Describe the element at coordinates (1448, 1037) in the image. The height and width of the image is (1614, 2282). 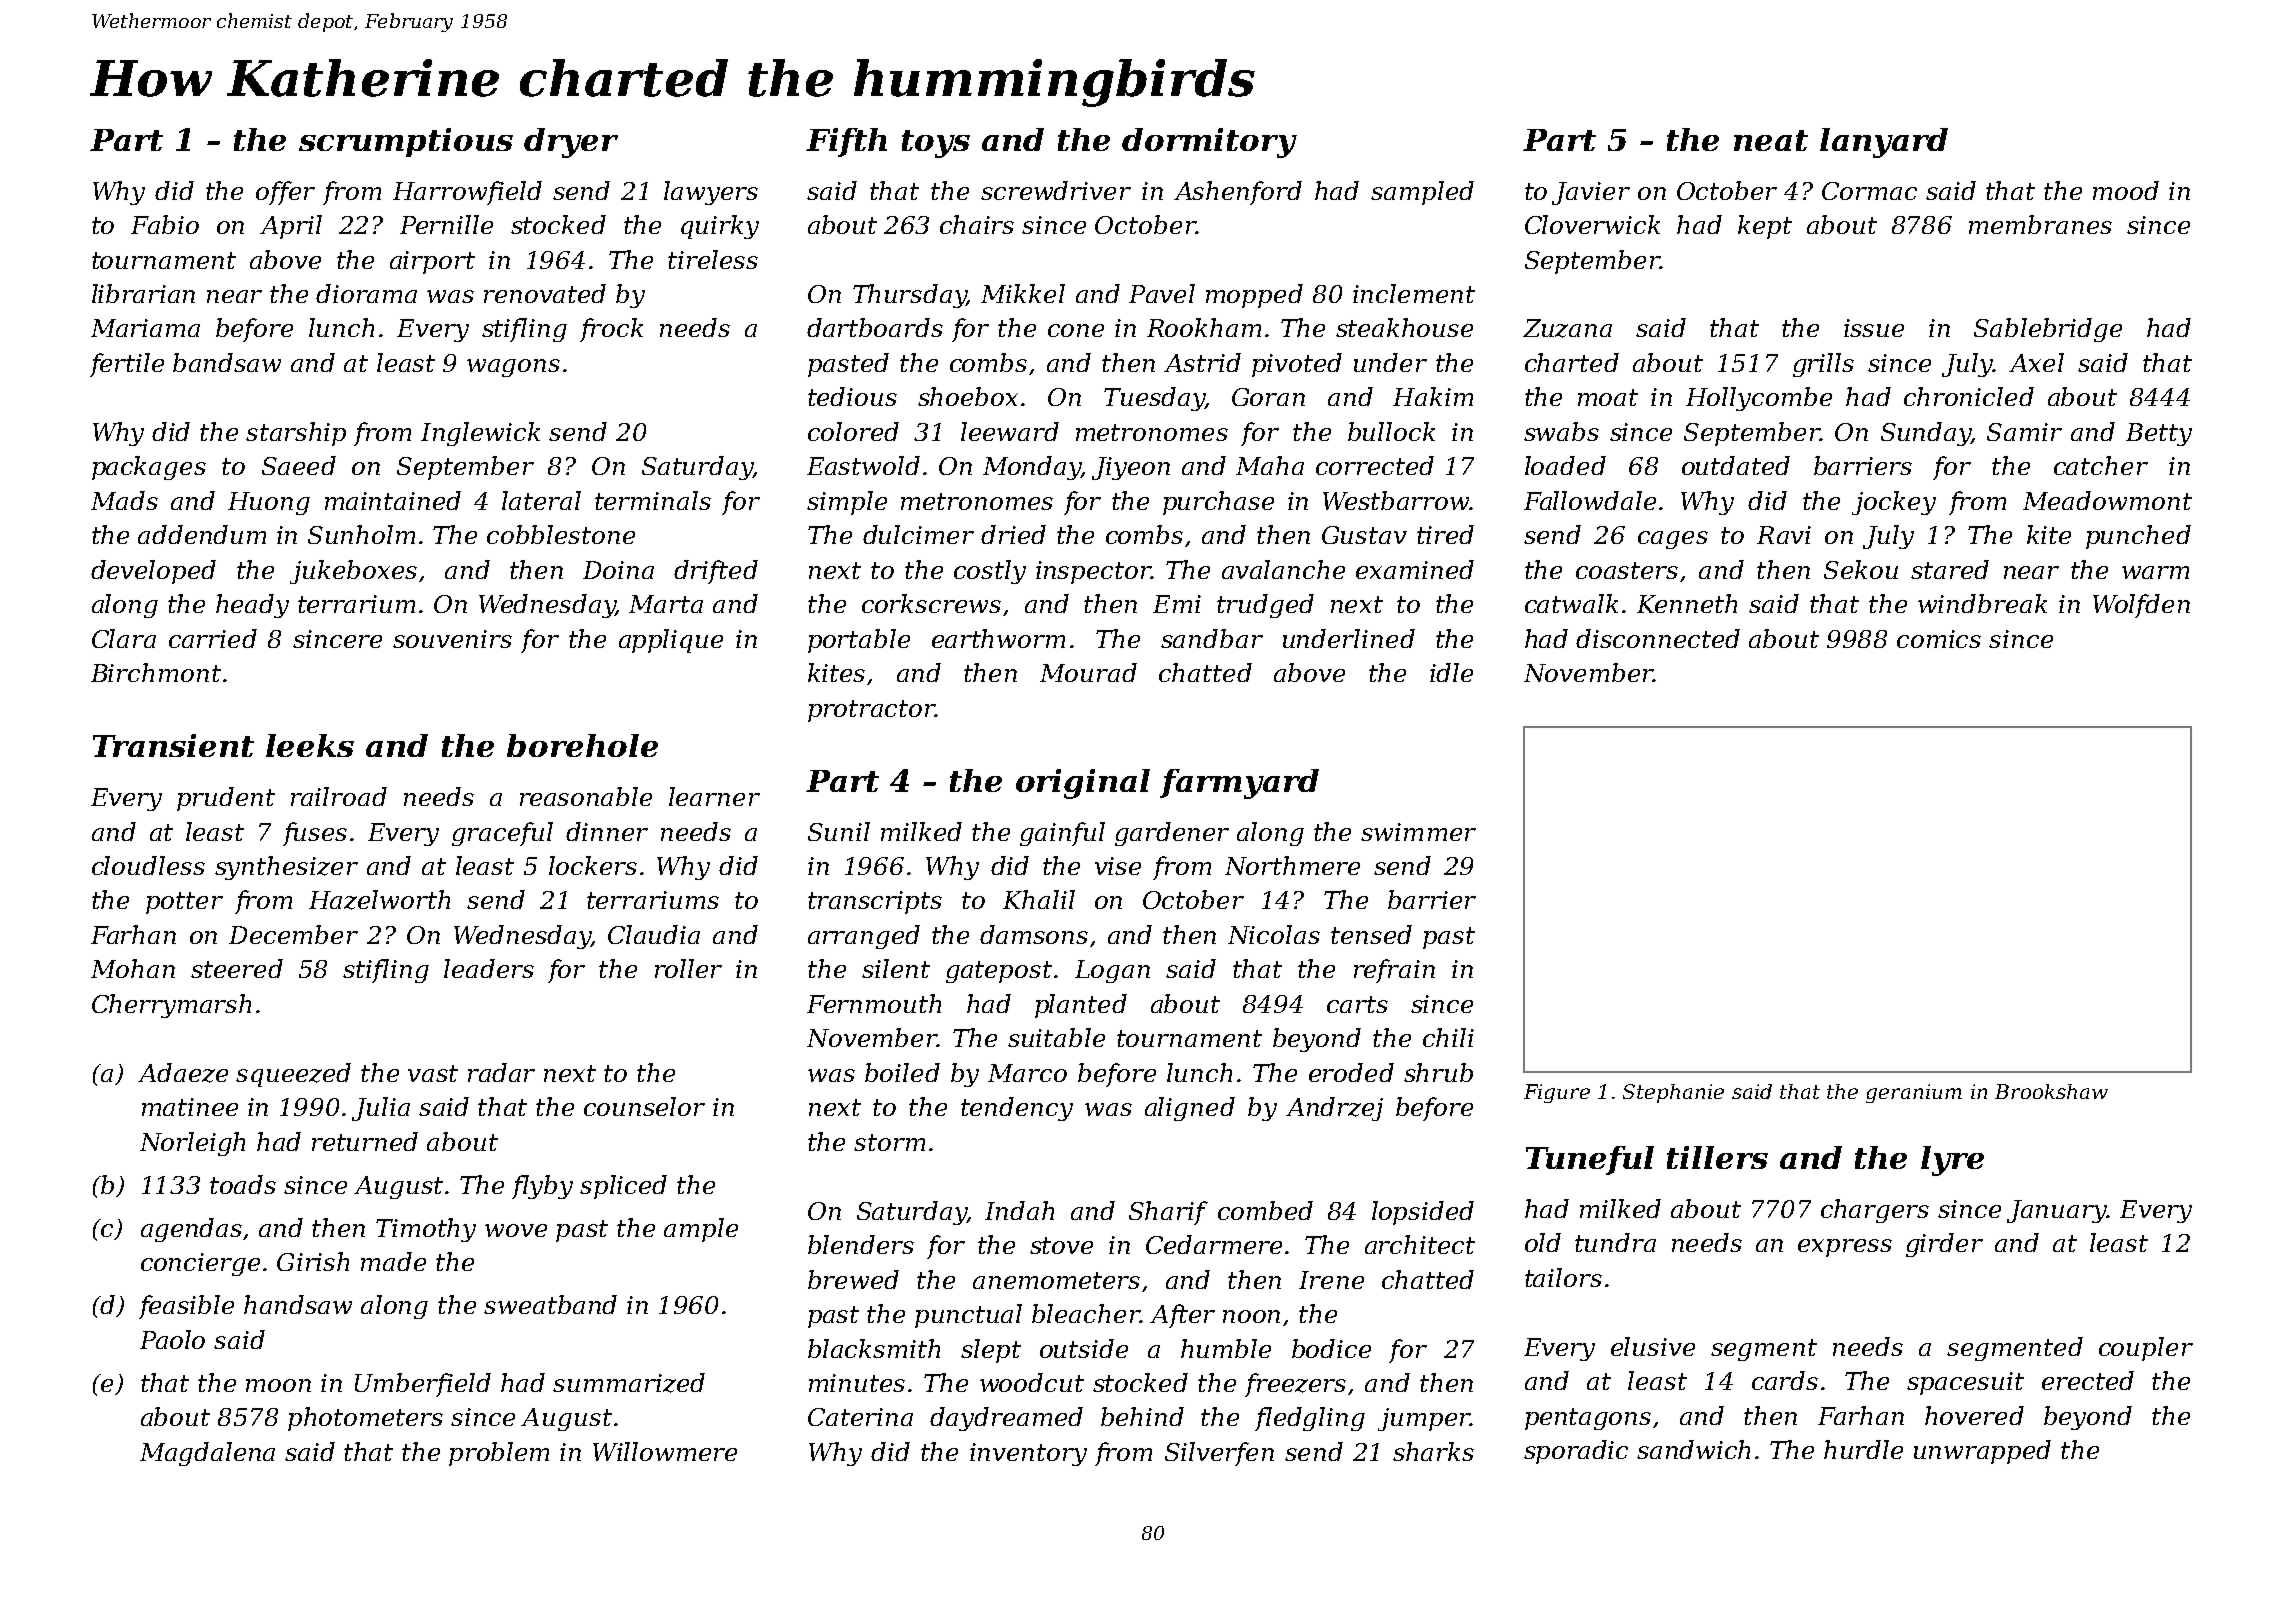
I see `chili` at that location.
